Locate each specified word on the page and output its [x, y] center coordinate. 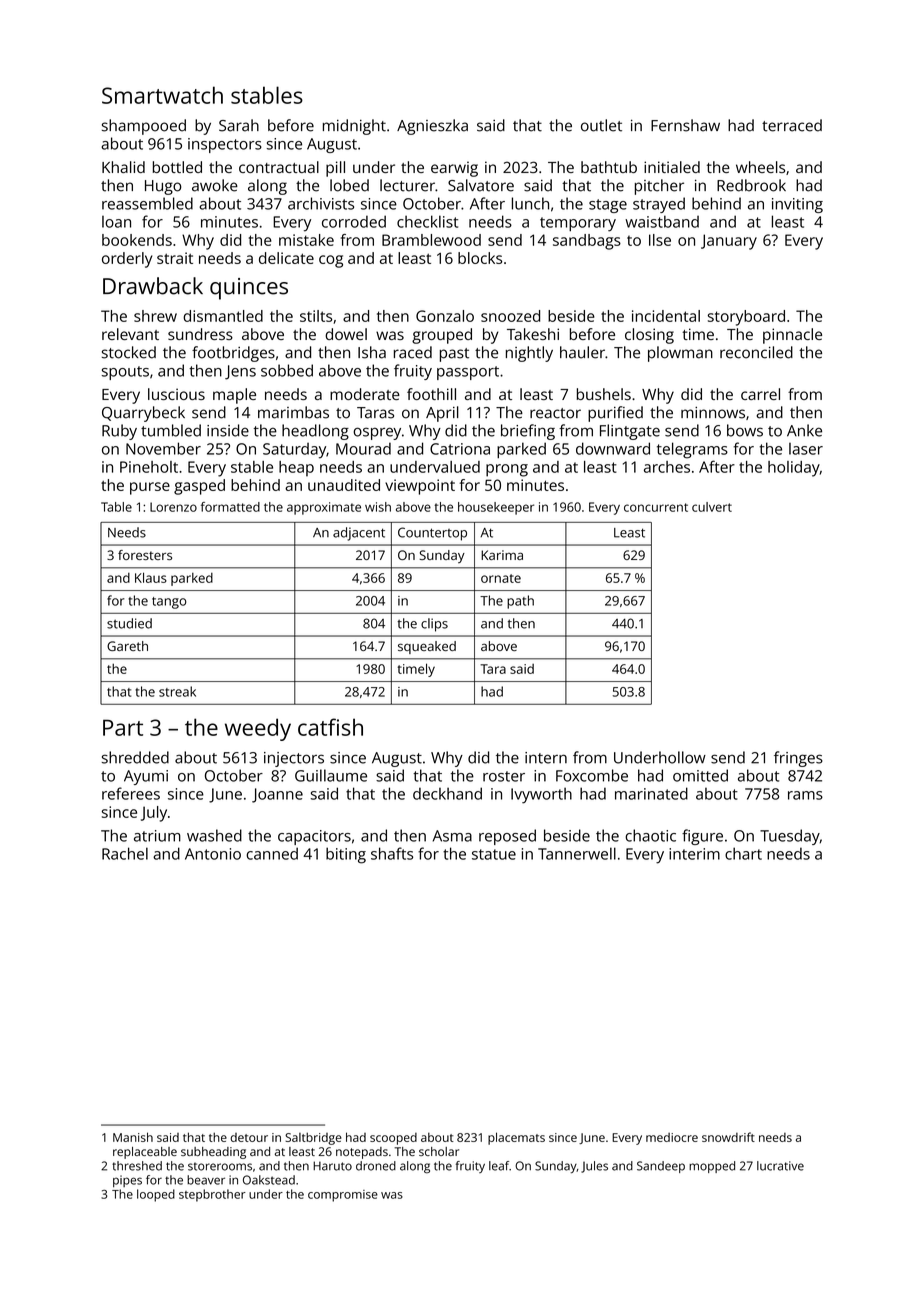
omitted [700, 775]
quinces [249, 289]
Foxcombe [592, 775]
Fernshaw [685, 125]
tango [169, 603]
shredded [135, 757]
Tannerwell [577, 853]
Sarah [239, 125]
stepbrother [212, 1195]
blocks [480, 258]
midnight [354, 127]
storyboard [746, 318]
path [520, 602]
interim [694, 854]
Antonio [213, 854]
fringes [798, 759]
